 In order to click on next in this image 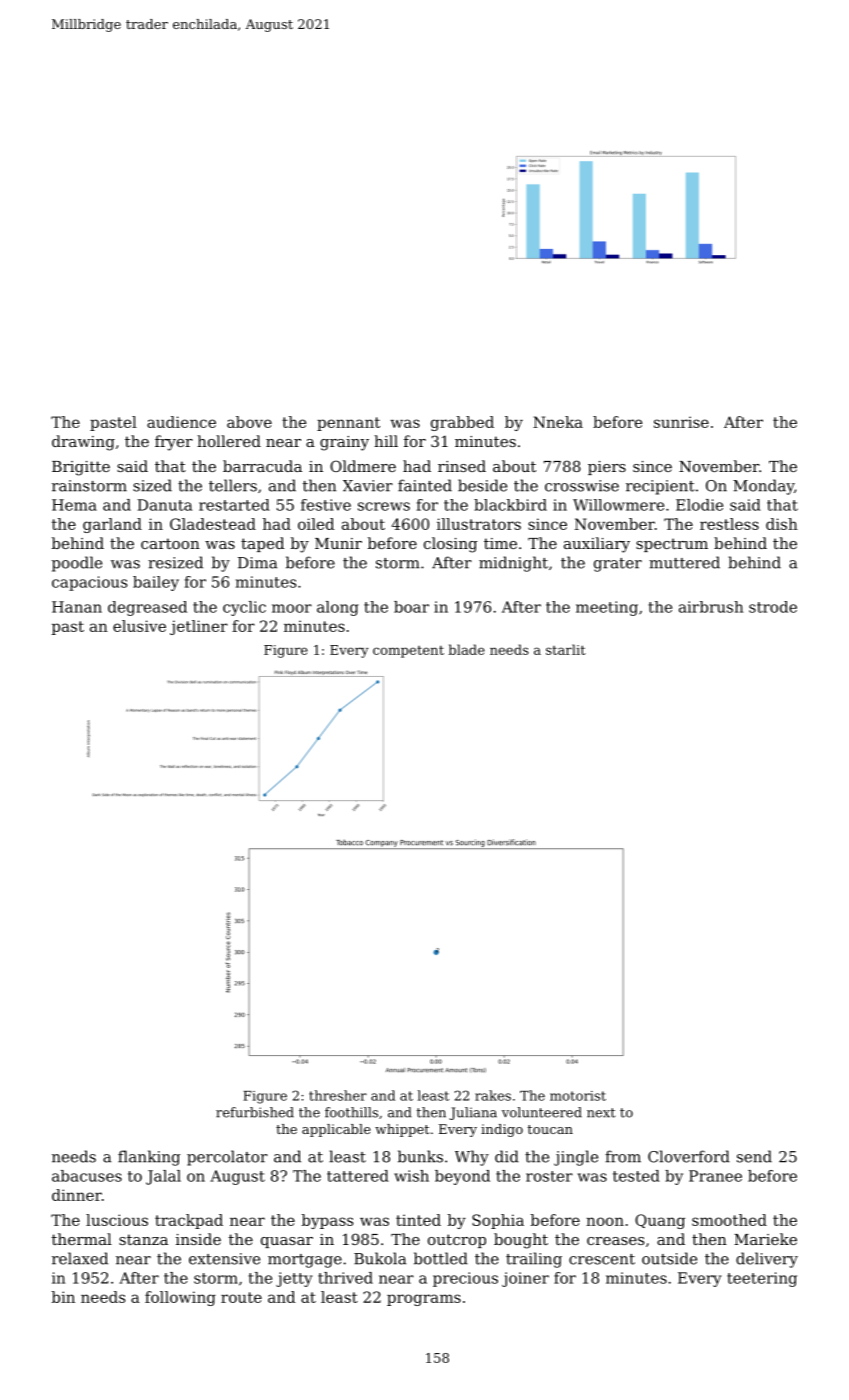, I will do `click(601, 1113)`.
